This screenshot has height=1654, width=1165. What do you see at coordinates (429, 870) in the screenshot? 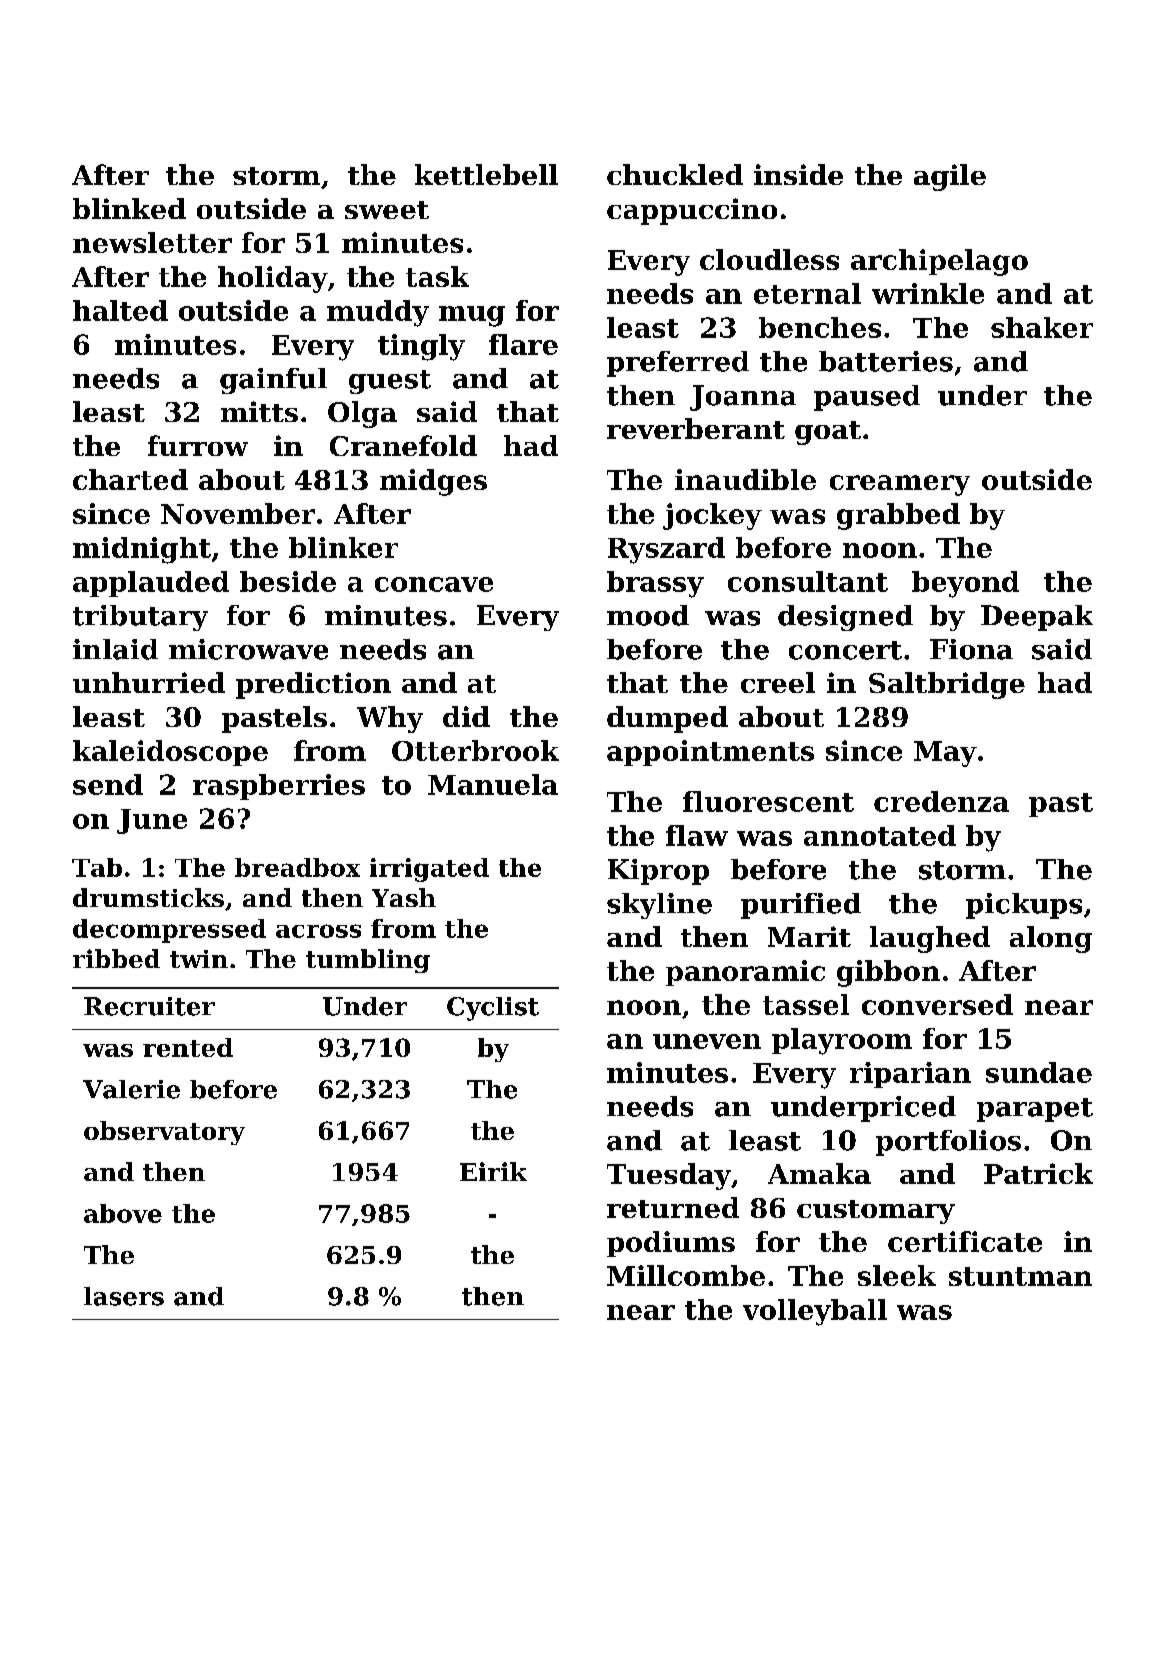
I see `irrigated` at bounding box center [429, 870].
